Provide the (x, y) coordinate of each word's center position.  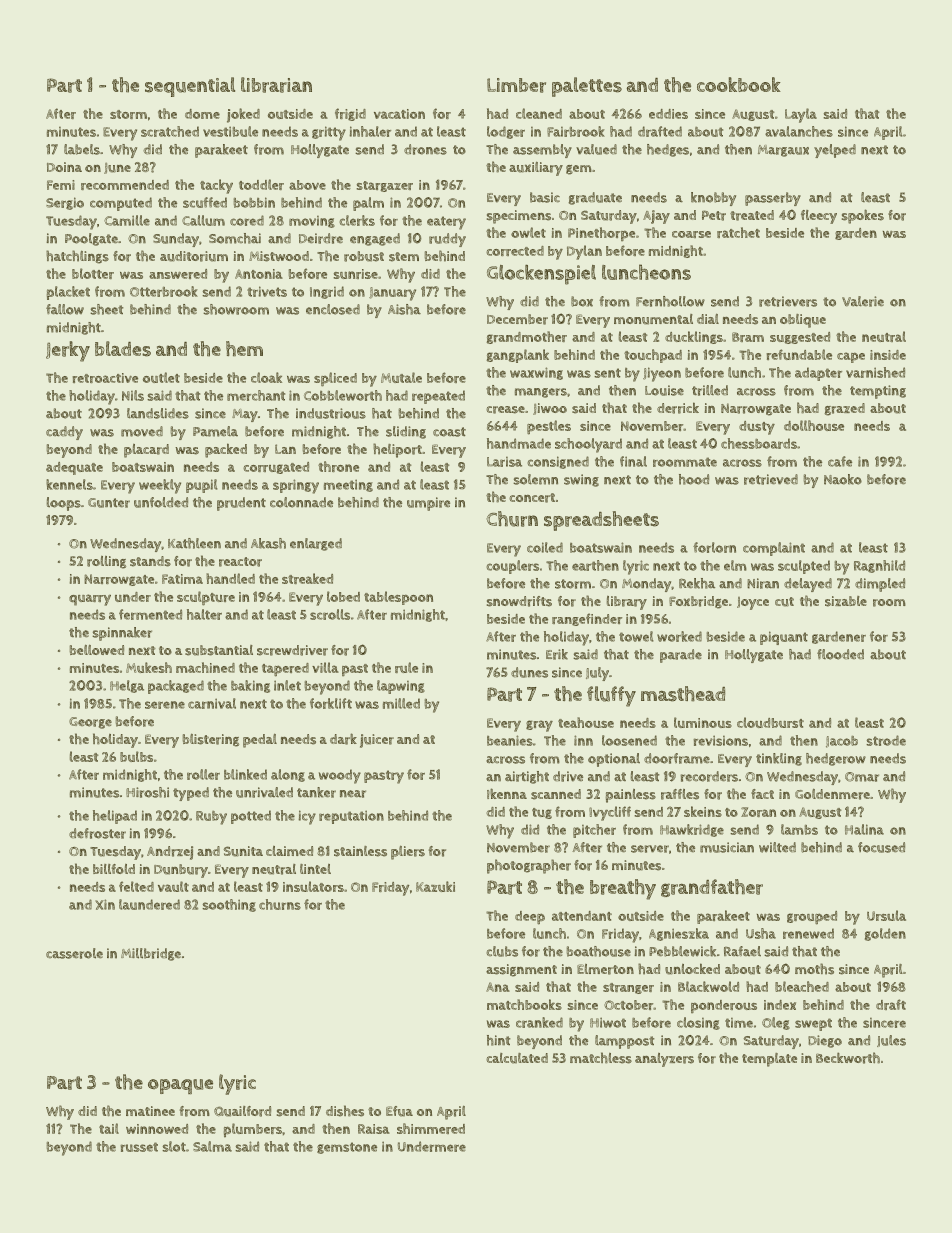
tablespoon (398, 598)
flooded (840, 654)
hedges (668, 150)
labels (82, 149)
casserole (74, 953)
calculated (517, 1058)
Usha (761, 933)
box (582, 301)
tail (109, 1128)
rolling (106, 562)
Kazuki (435, 886)
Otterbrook (164, 291)
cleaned (539, 113)
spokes (863, 216)
